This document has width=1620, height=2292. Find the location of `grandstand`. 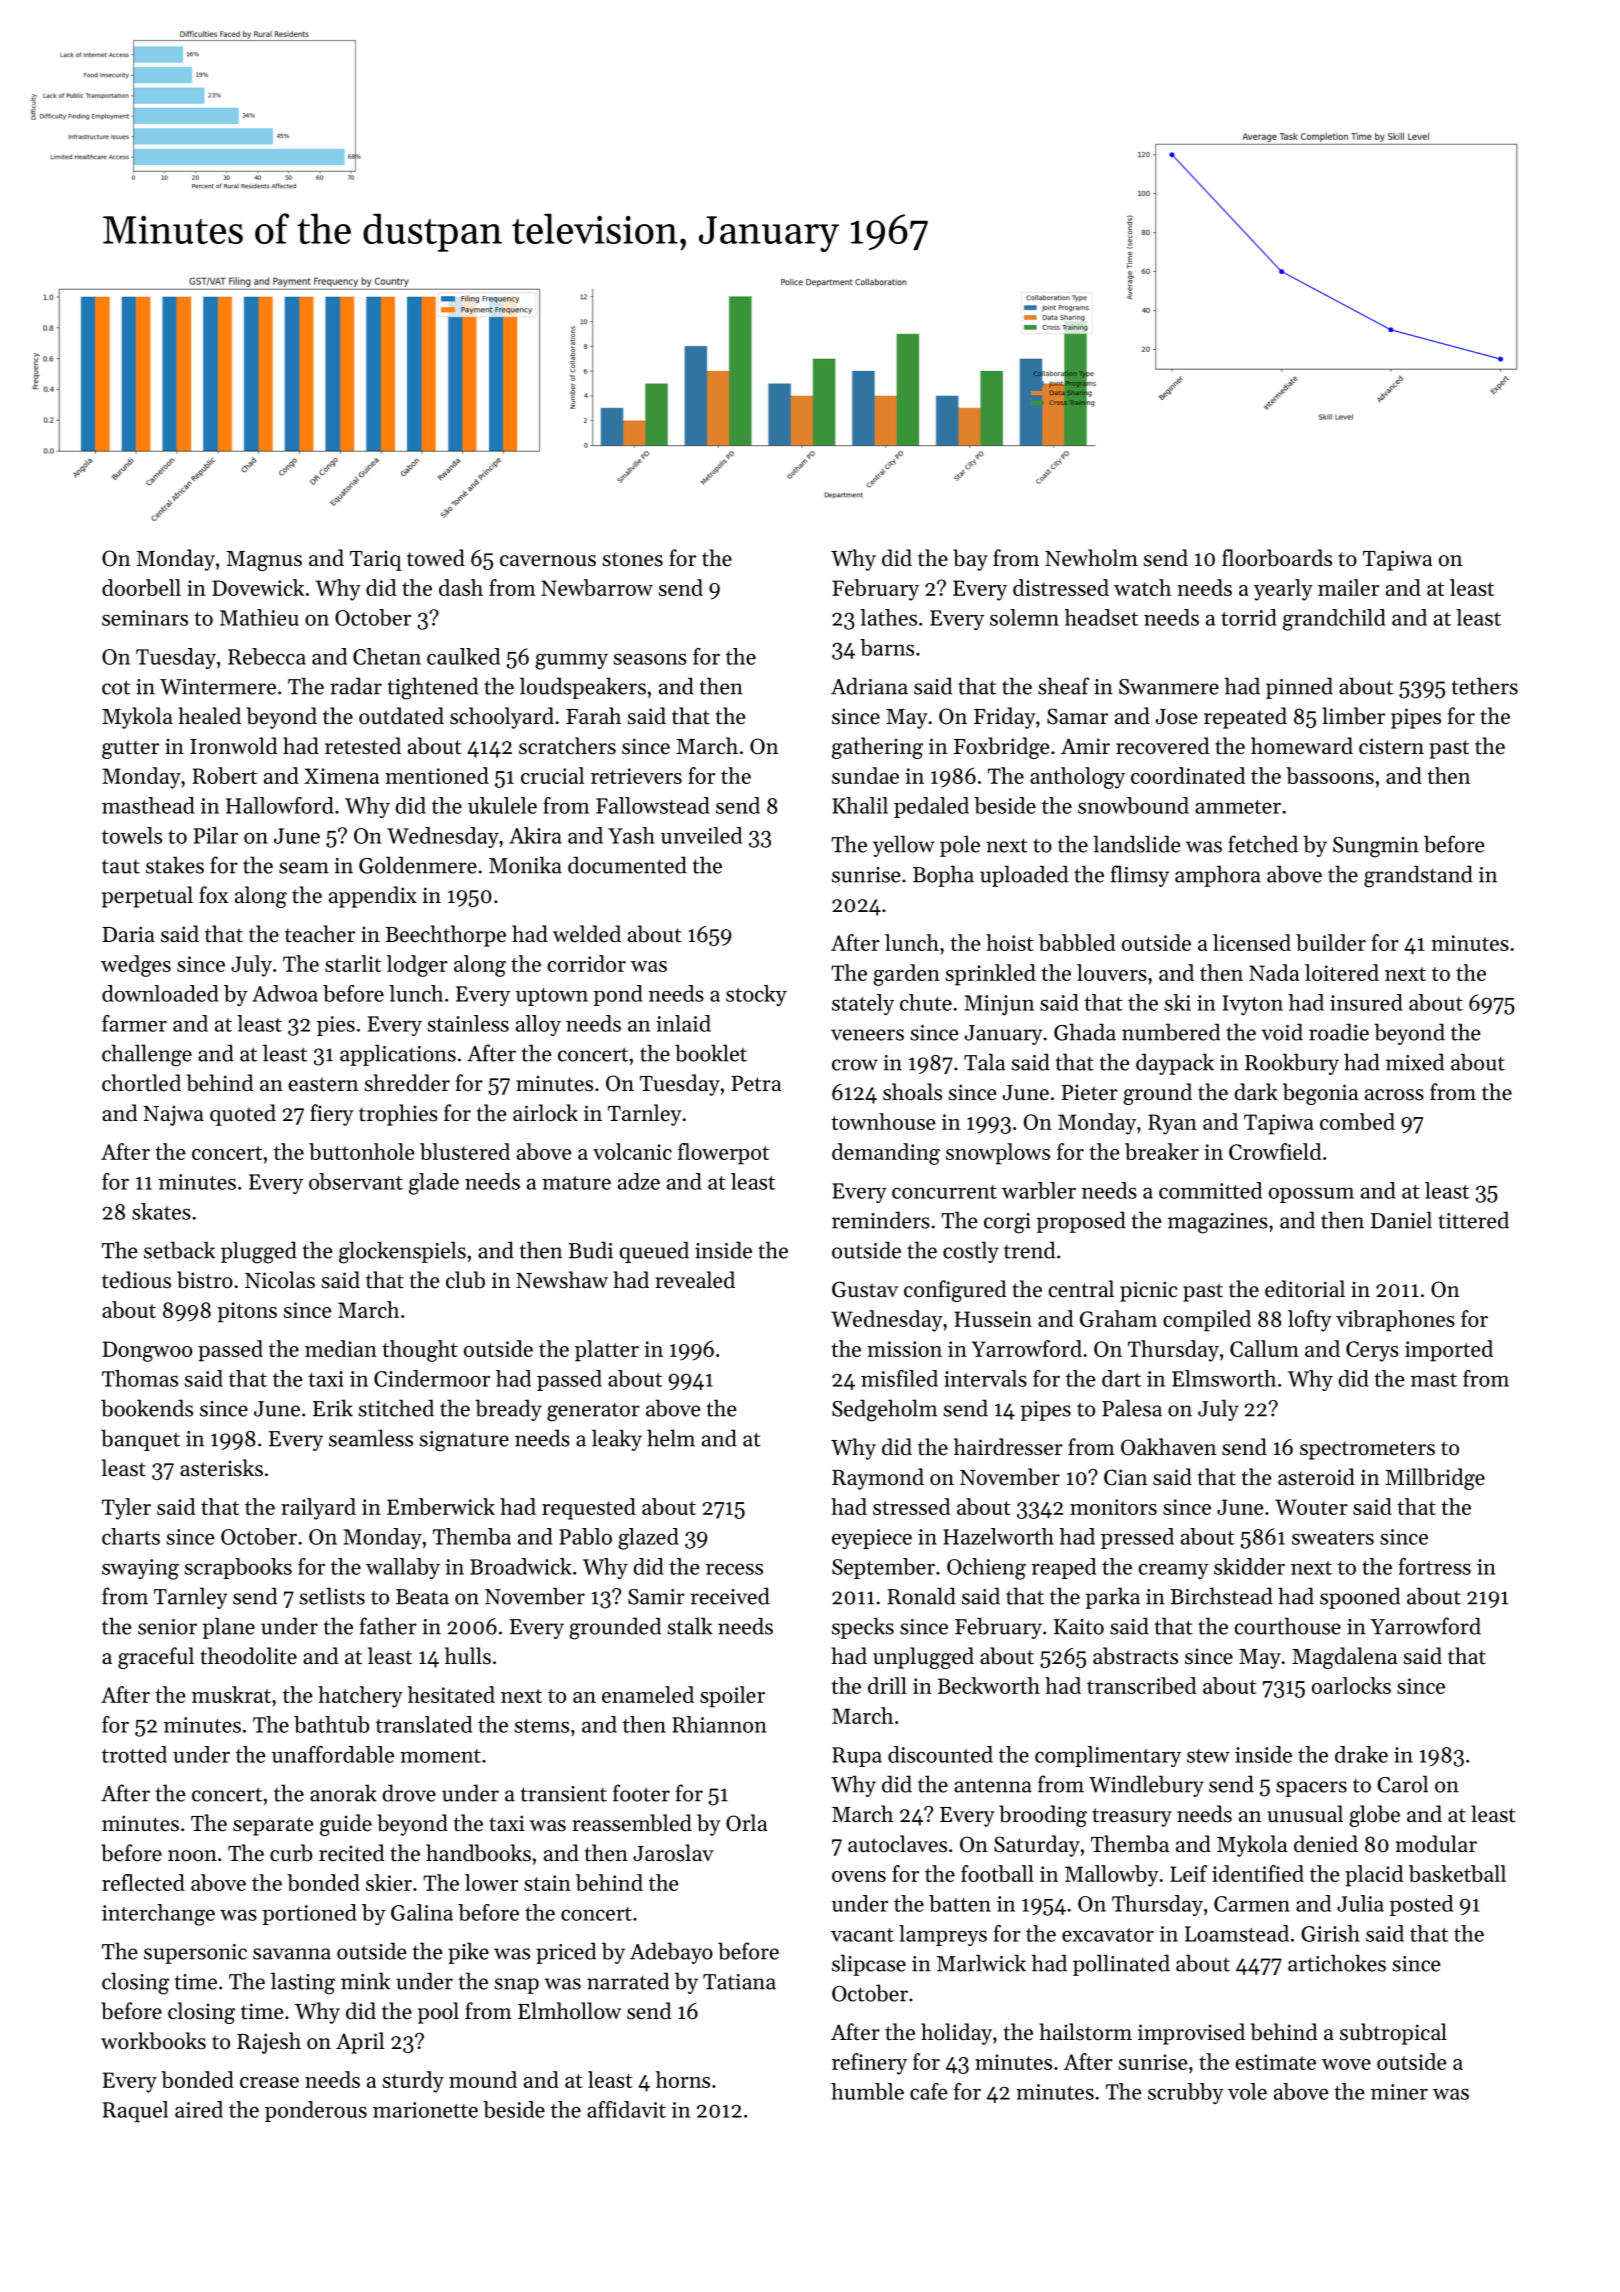

grandstand is located at coordinates (1418, 876).
